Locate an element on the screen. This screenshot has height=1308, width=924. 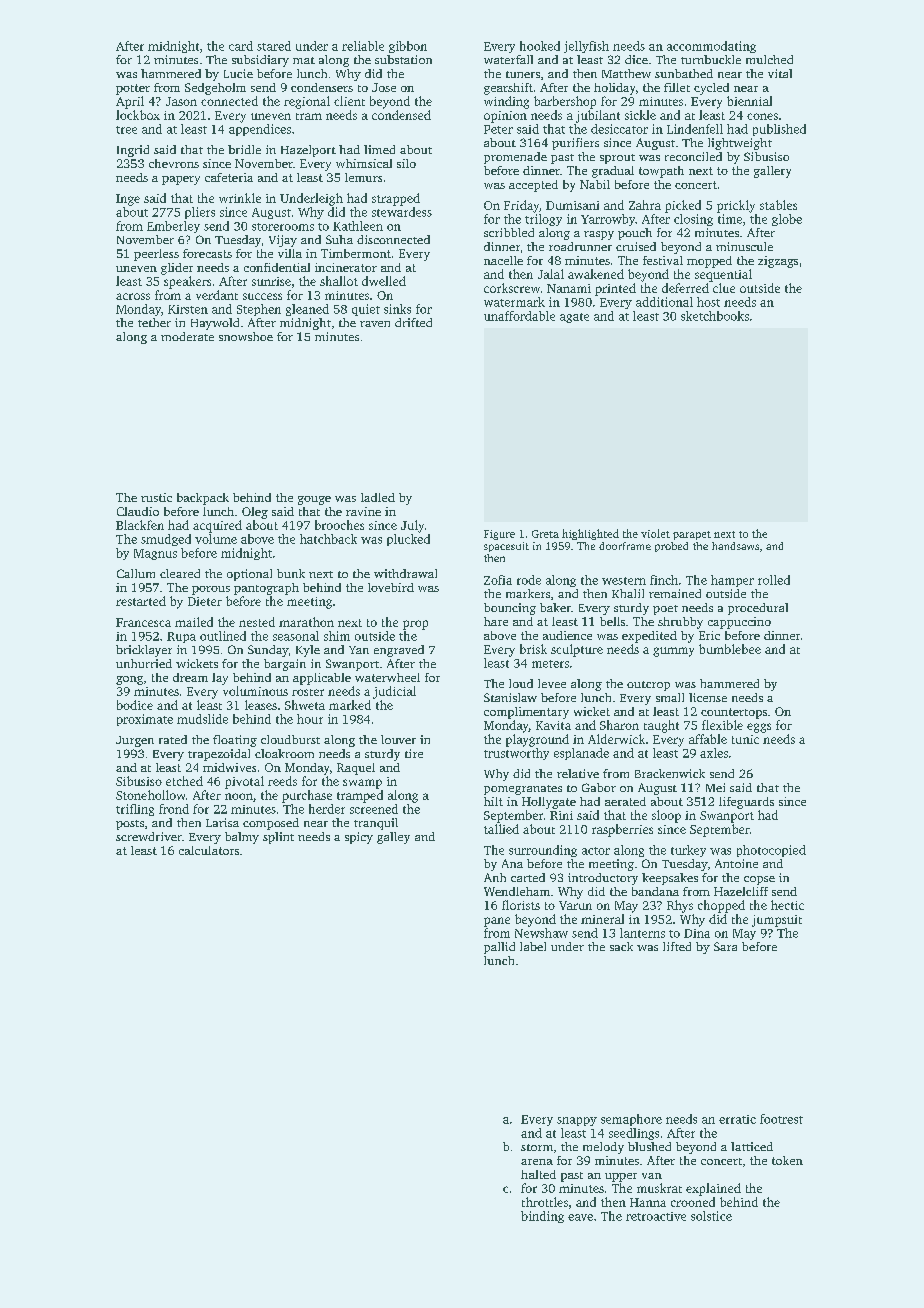
pallid is located at coordinates (499, 948).
